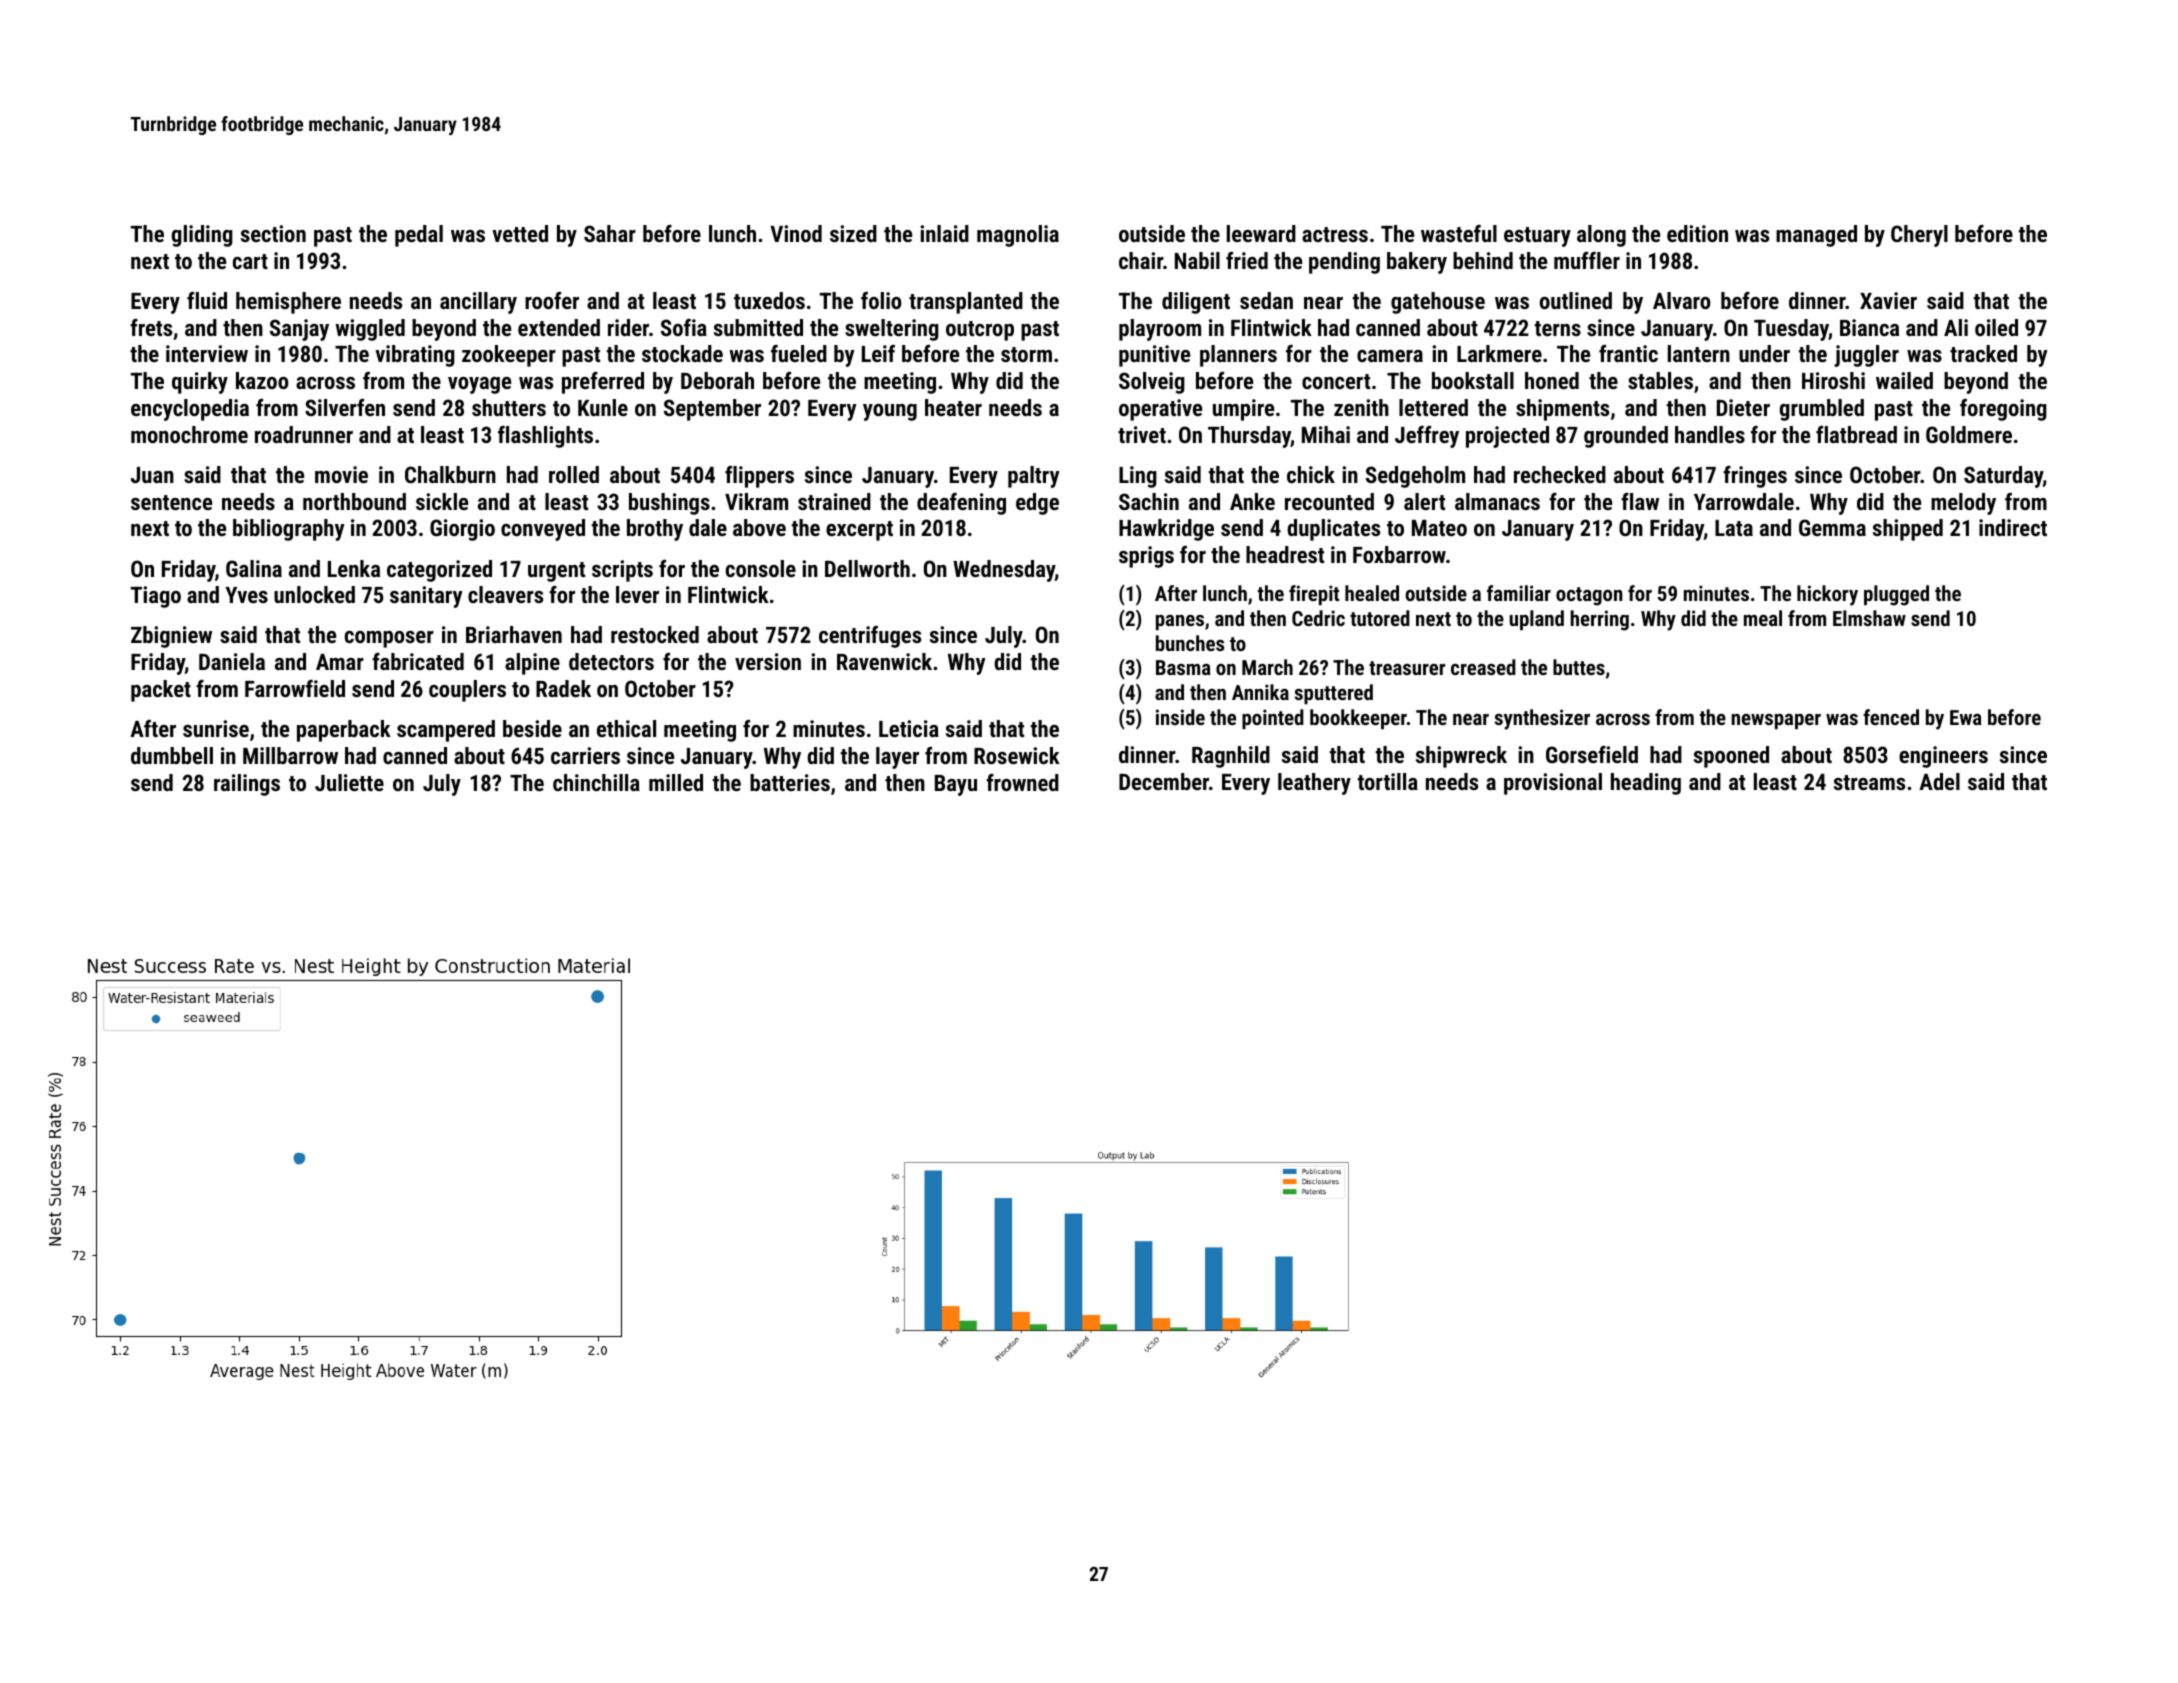 This page has width=2178, height=1683. I want to click on Juliette, so click(349, 782).
